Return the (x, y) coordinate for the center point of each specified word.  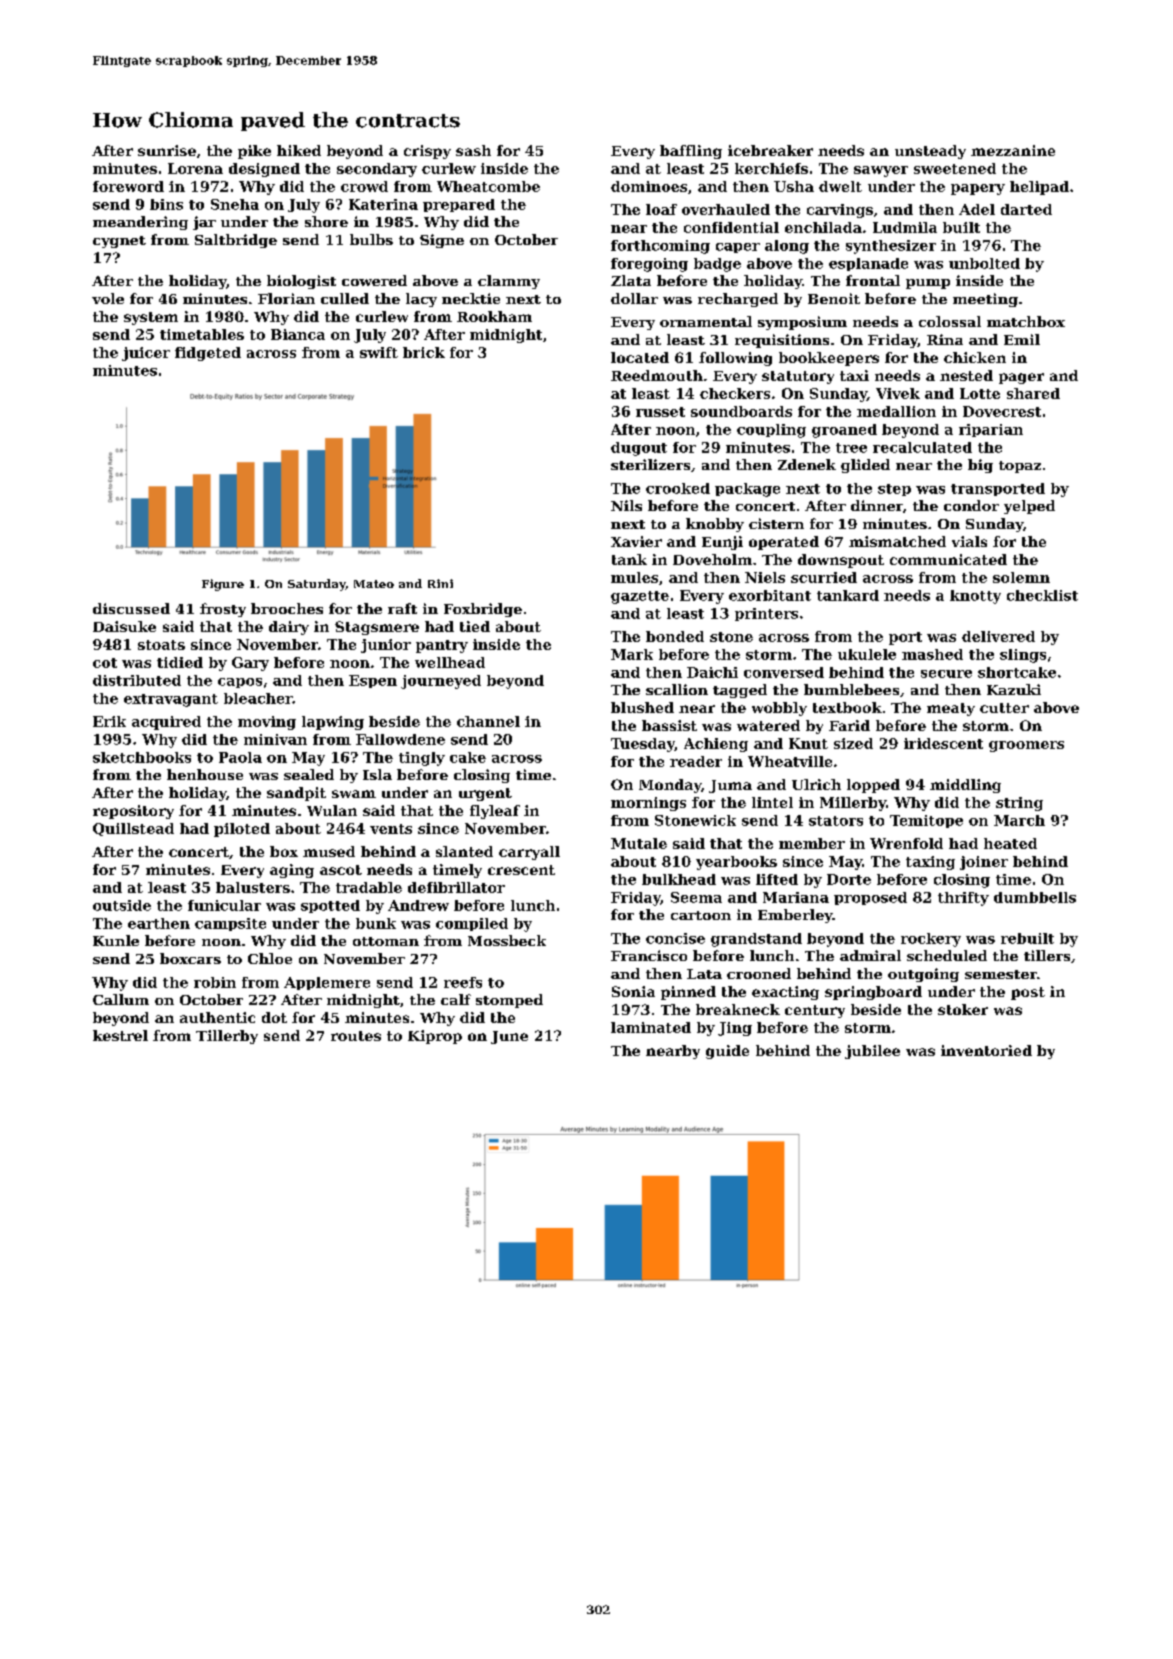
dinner (877, 505)
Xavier (636, 541)
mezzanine (1013, 150)
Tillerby (227, 1037)
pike (254, 152)
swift (379, 352)
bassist (669, 725)
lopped (873, 786)
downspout (841, 561)
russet (660, 412)
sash (473, 150)
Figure (223, 585)
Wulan (332, 810)
